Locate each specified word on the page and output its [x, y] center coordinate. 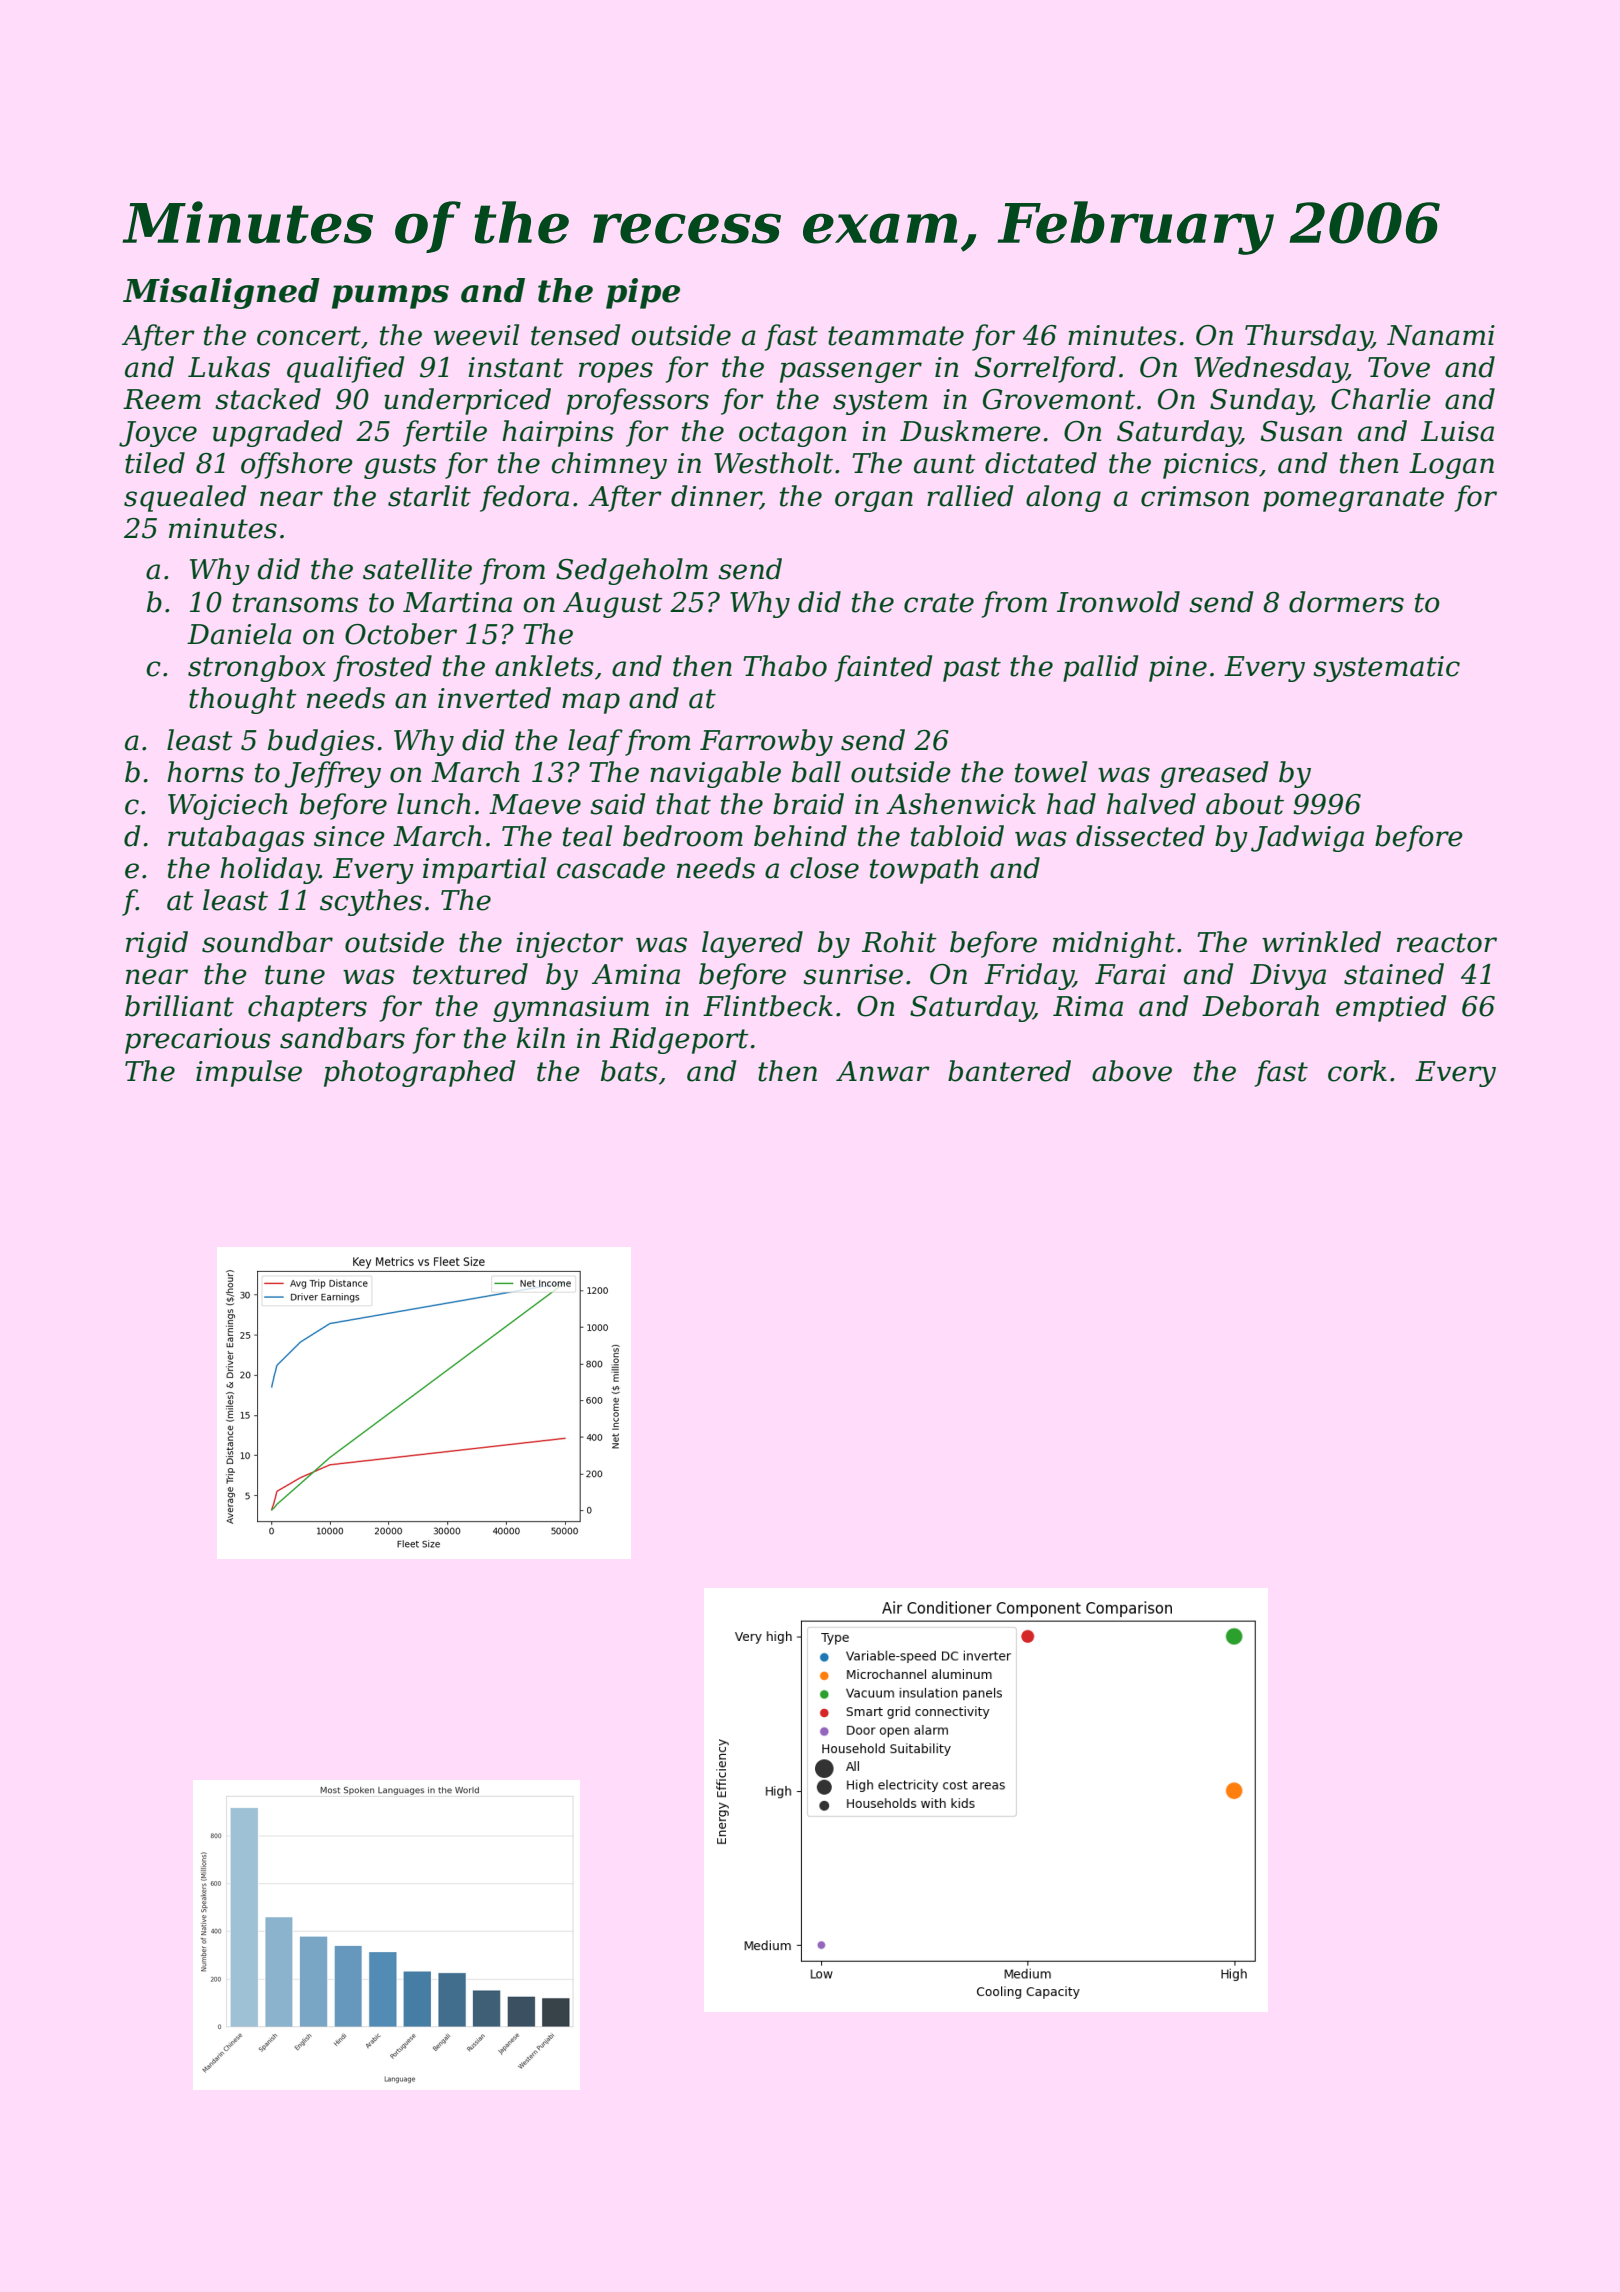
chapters [307, 1008]
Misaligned [221, 293]
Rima [1088, 1006]
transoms [295, 603]
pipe [643, 293]
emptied [1391, 1008]
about [1245, 804]
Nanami [1441, 335]
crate [939, 603]
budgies [321, 742]
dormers [1346, 602]
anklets [544, 666]
